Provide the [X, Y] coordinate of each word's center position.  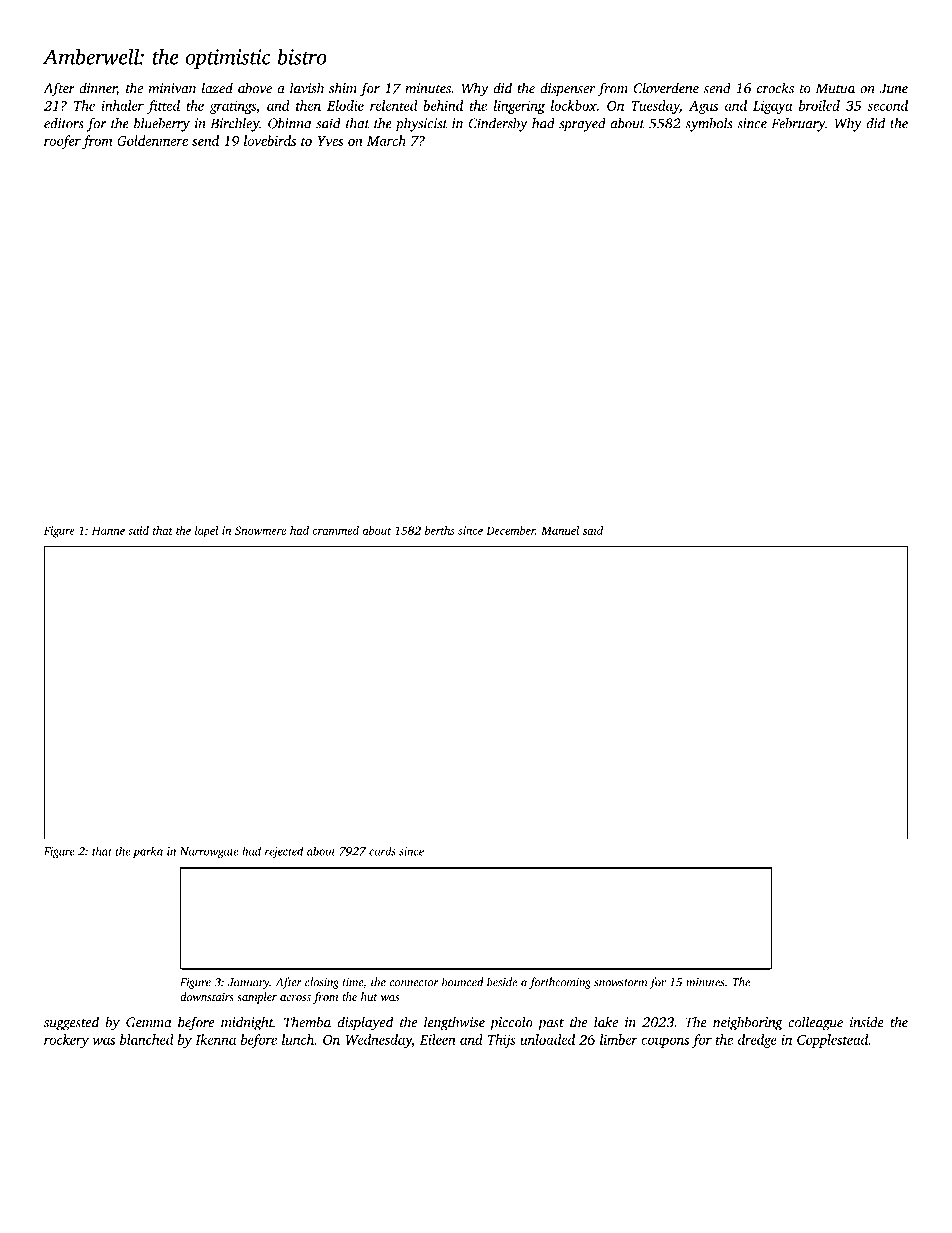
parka [148, 852]
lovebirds [270, 140]
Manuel [560, 530]
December [510, 530]
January [249, 983]
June [893, 88]
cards [382, 851]
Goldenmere [152, 140]
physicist [421, 125]
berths [440, 530]
